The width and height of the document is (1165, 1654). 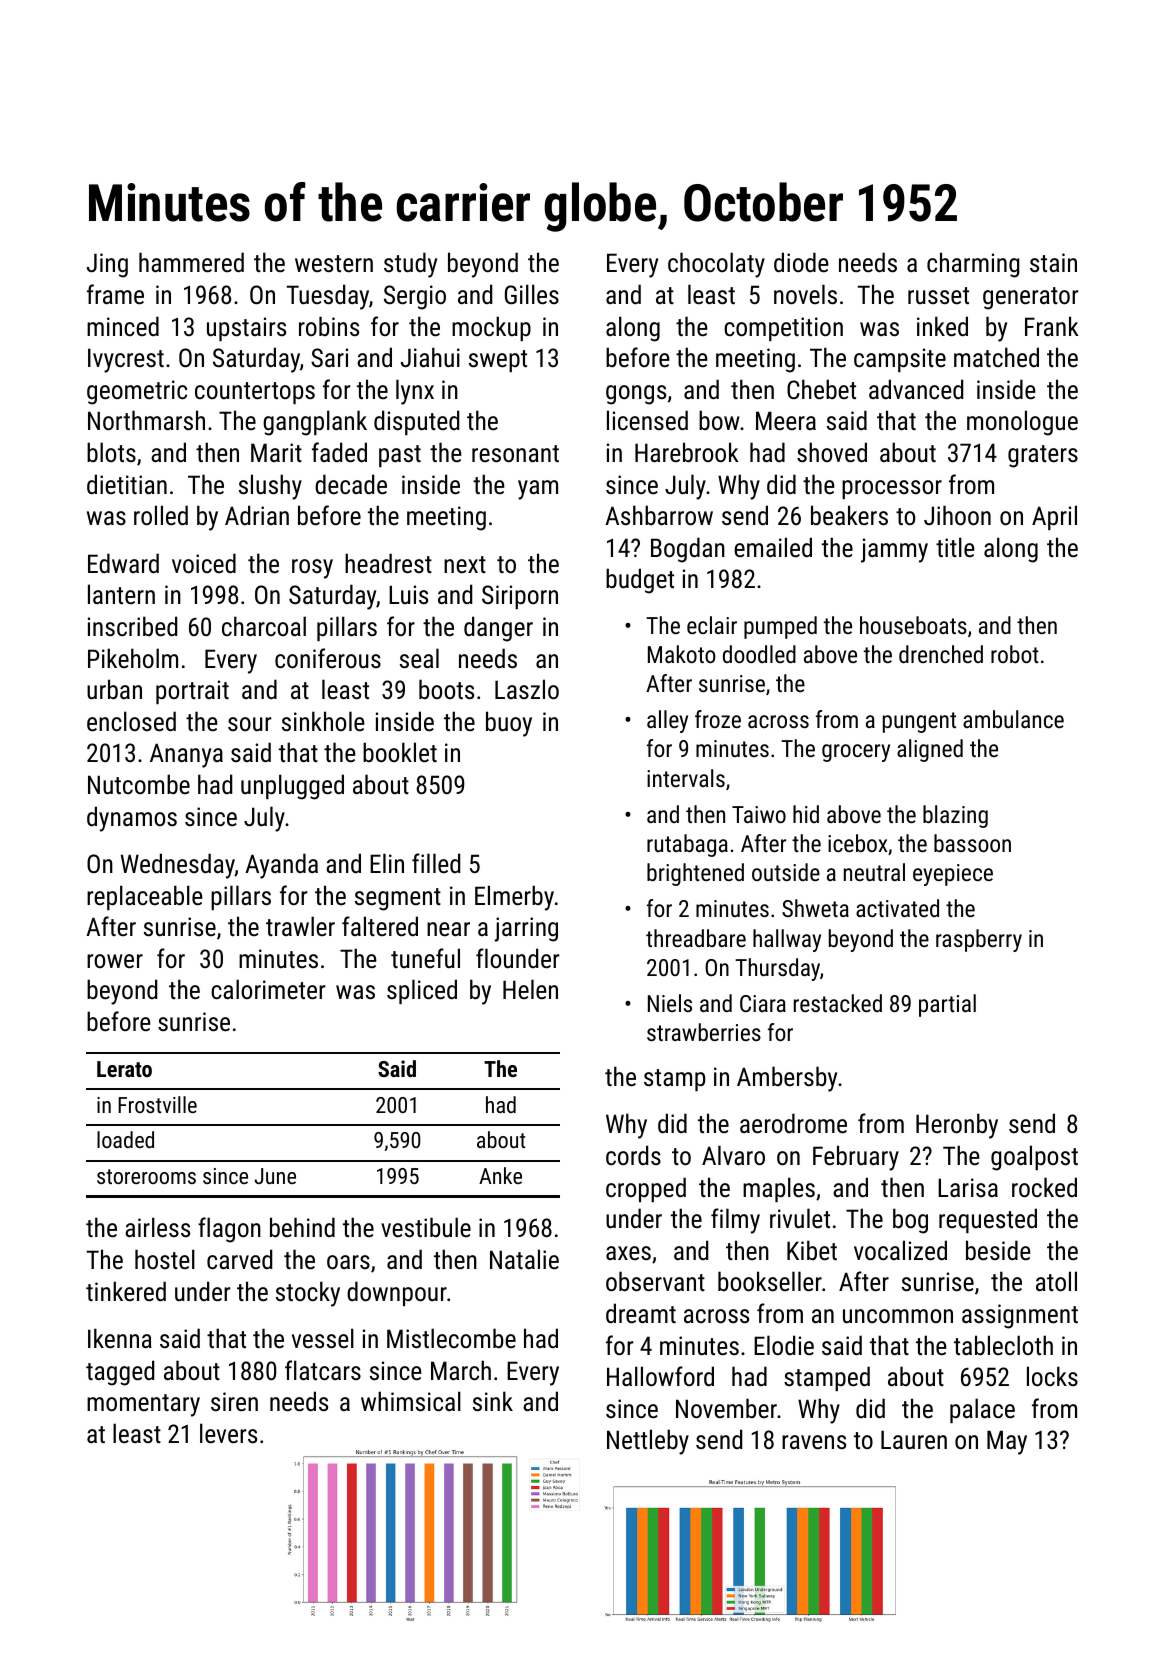 What do you see at coordinates (410, 265) in the document?
I see `study` at bounding box center [410, 265].
